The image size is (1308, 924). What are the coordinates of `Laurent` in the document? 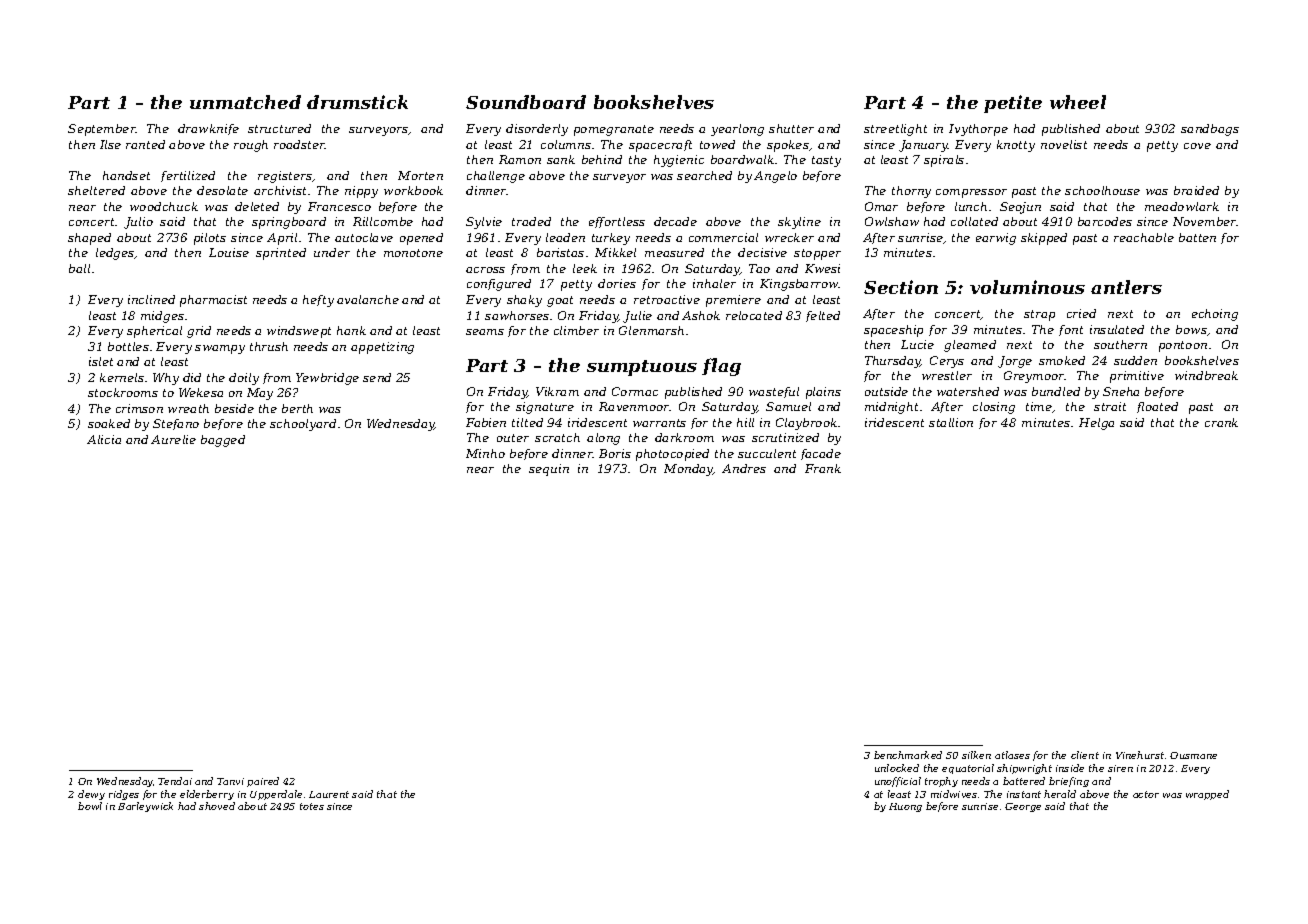 It's located at (329, 794).
